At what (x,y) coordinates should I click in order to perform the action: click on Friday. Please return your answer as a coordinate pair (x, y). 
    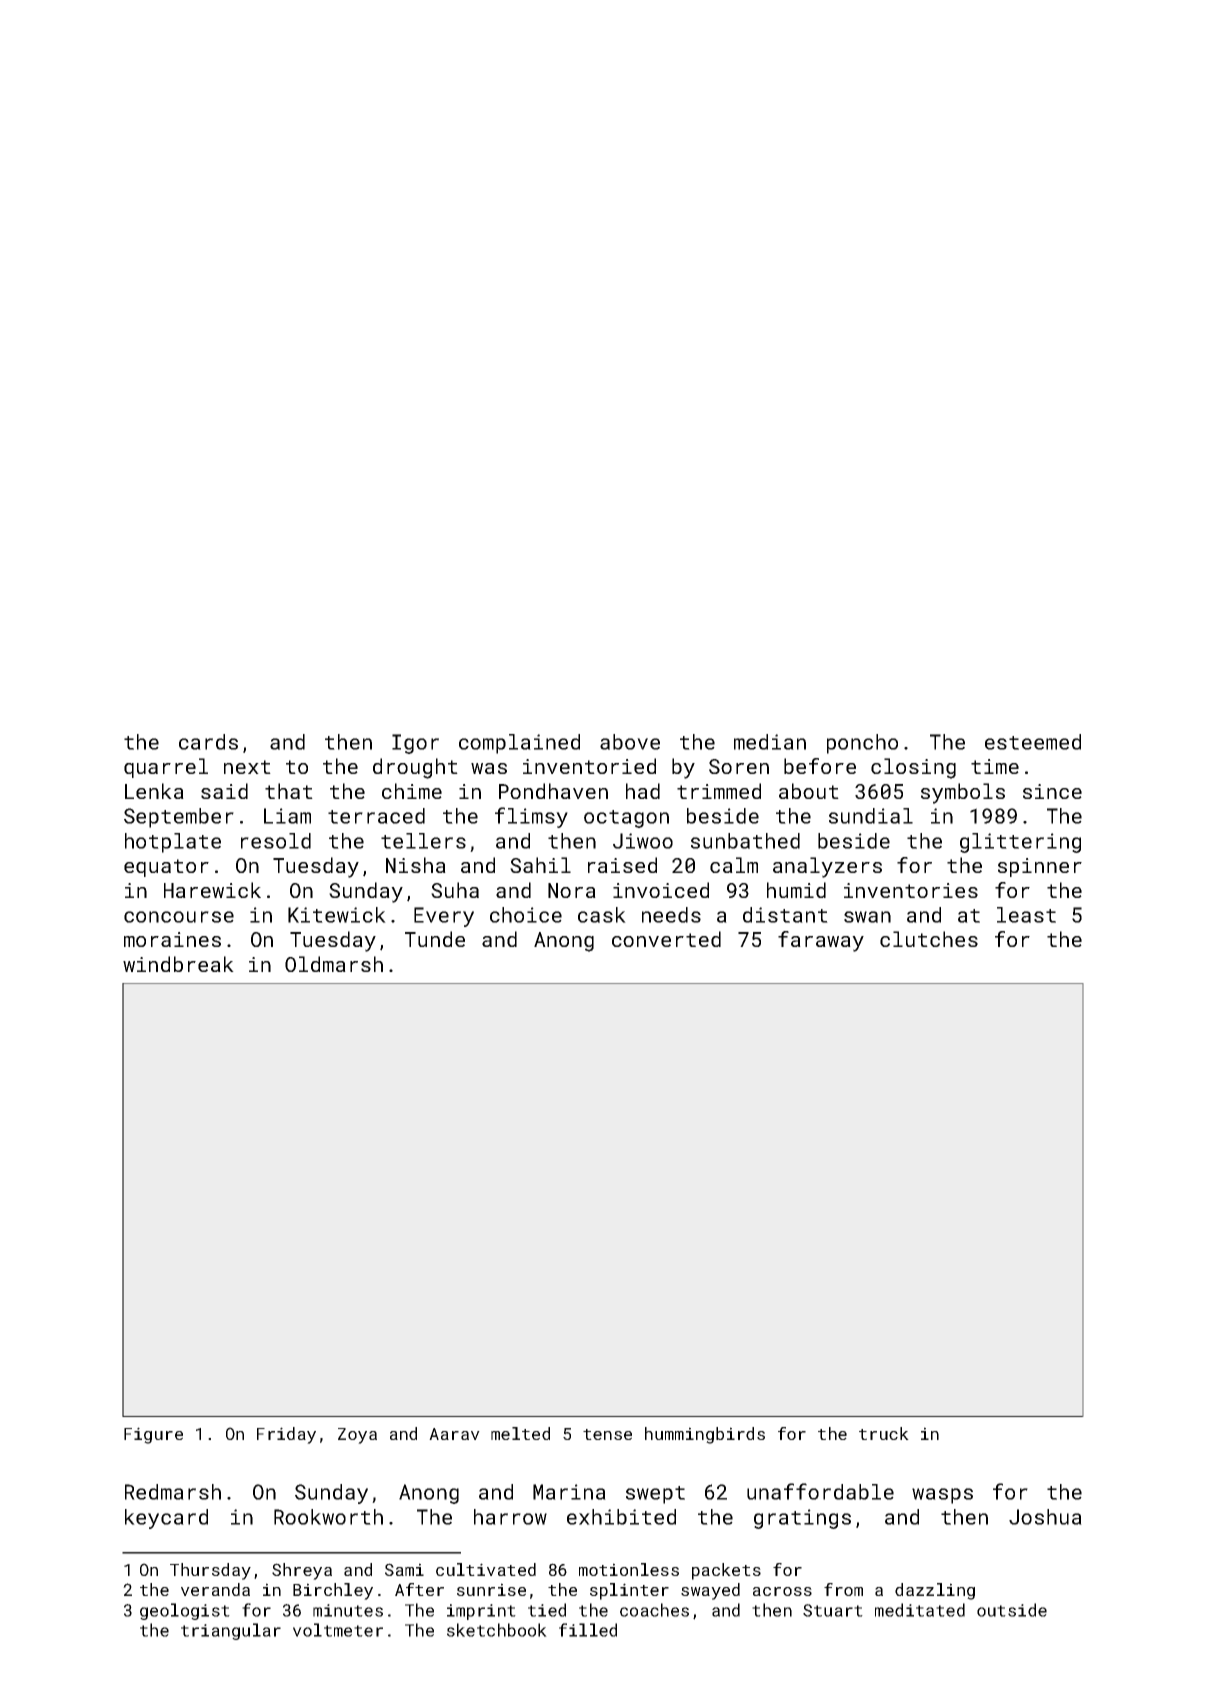
    Looking at the image, I should click on (286, 1435).
